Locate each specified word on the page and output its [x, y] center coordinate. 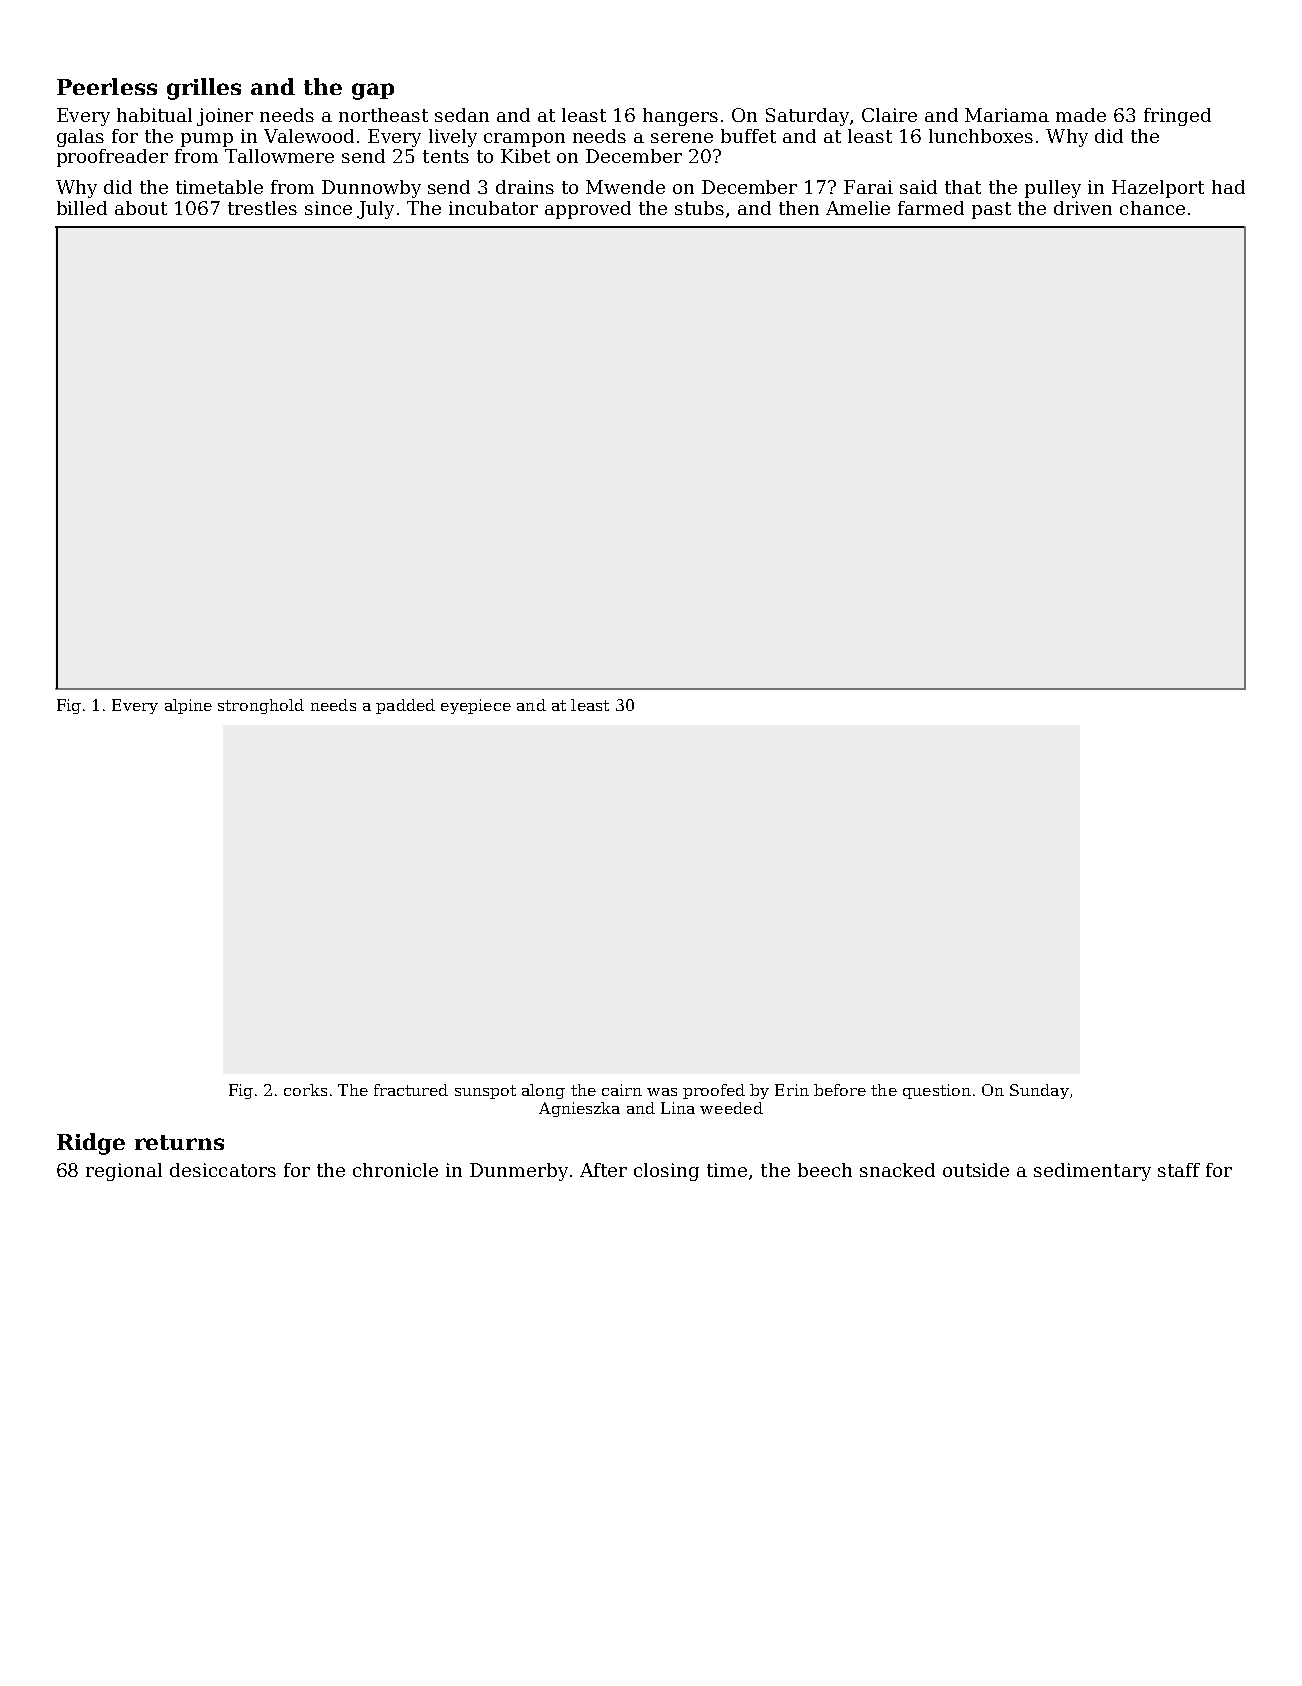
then [799, 208]
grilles [204, 89]
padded [405, 706]
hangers [680, 117]
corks [305, 1090]
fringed [1177, 117]
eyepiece [476, 706]
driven [1083, 208]
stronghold [261, 706]
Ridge [91, 1144]
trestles [262, 208]
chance [1152, 208]
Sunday [1039, 1091]
